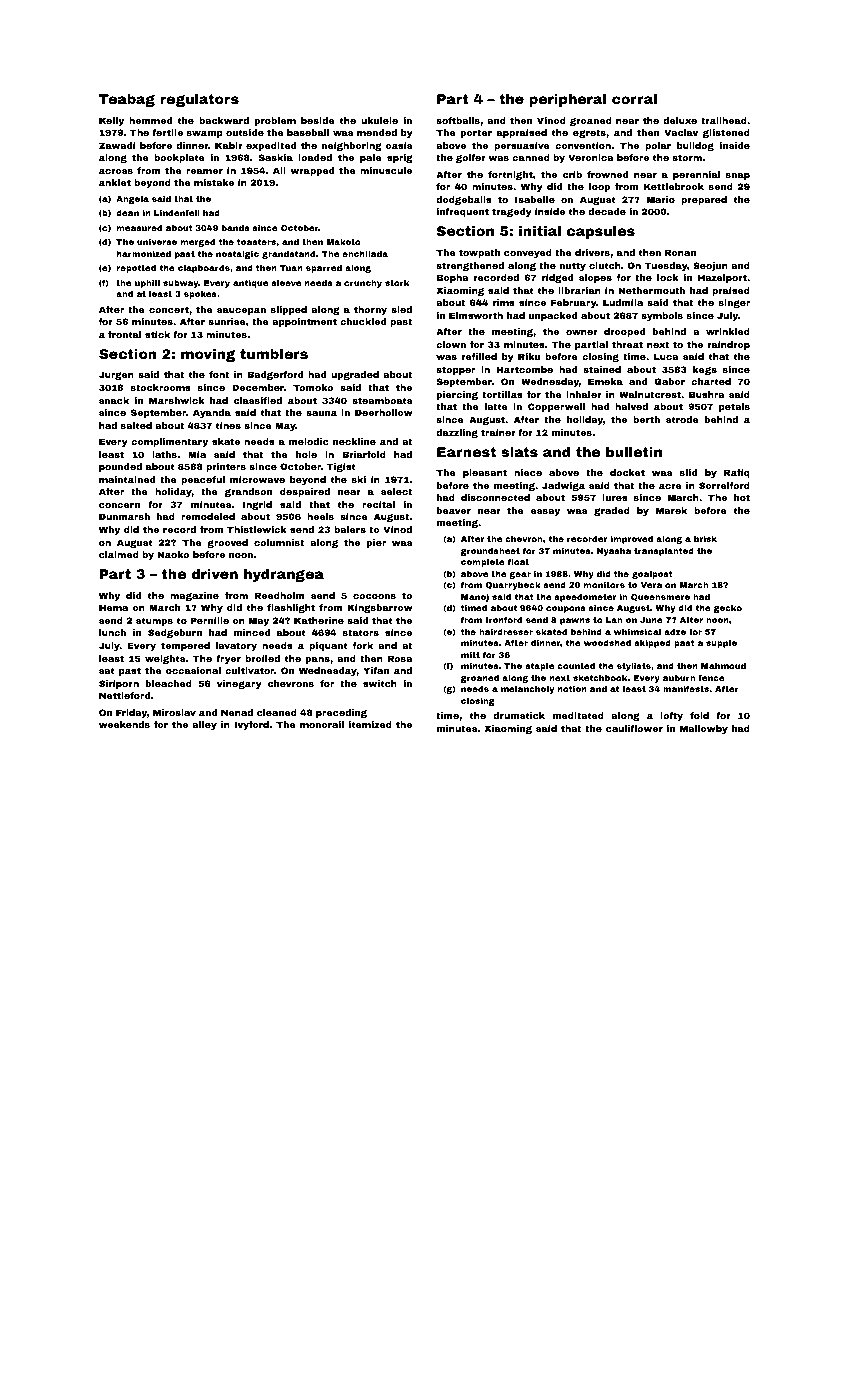 The height and width of the document is (1400, 849). Describe the element at coordinates (705, 538) in the document. I see `brisk` at that location.
